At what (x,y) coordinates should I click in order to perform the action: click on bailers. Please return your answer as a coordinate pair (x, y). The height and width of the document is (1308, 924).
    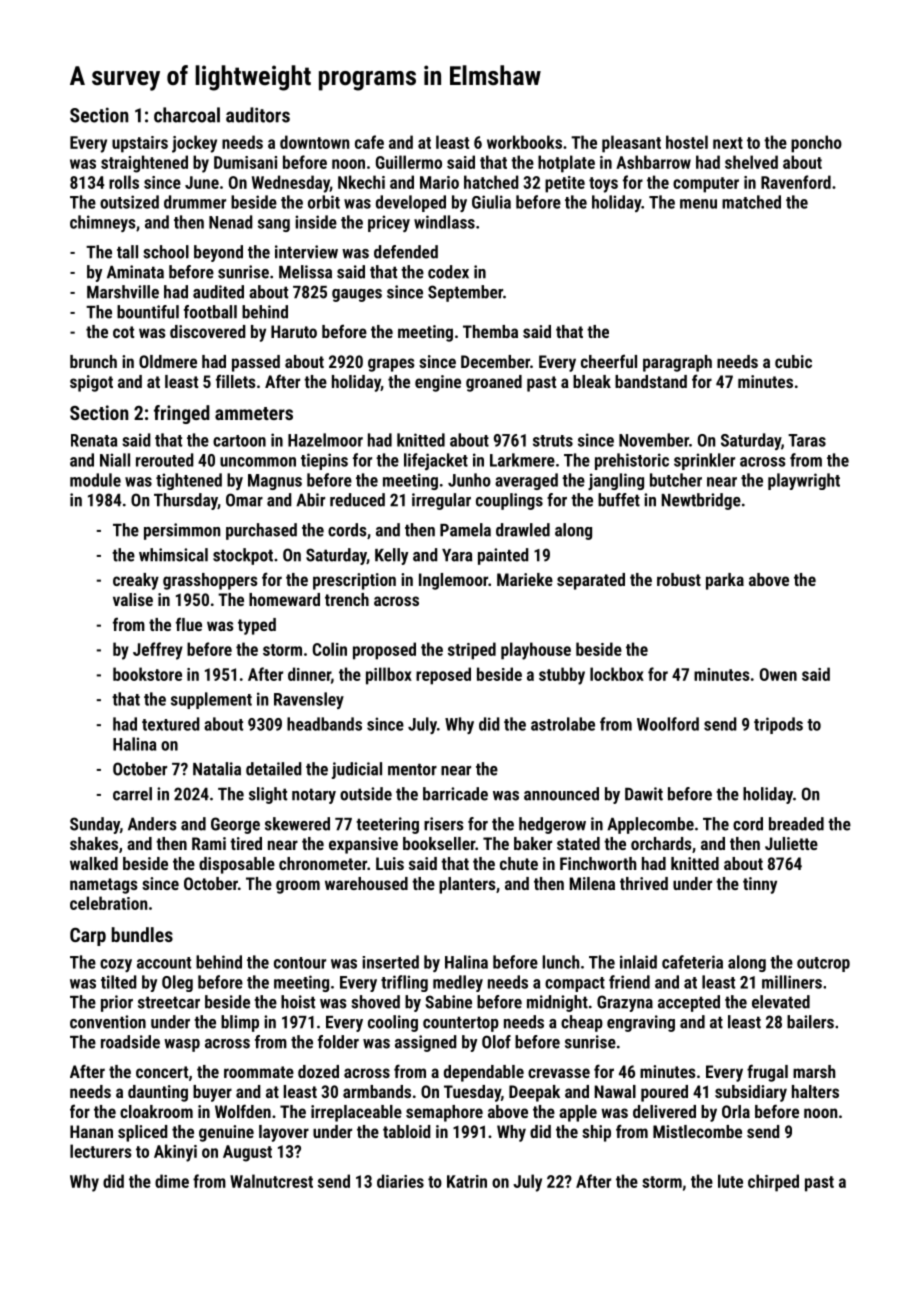
    Looking at the image, I should click on (810, 1022).
